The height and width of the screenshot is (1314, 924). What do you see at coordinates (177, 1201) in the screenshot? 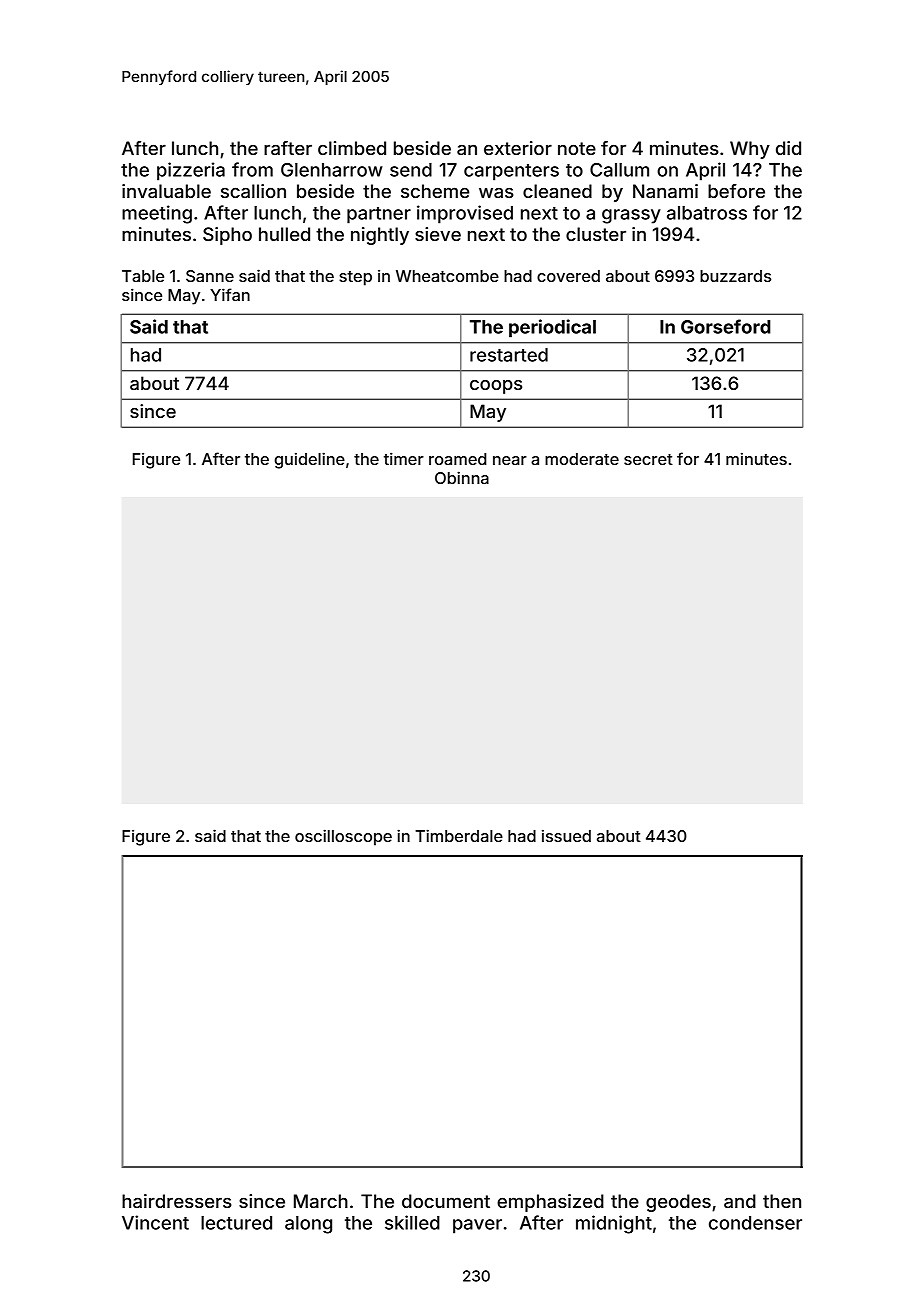
I see `hairdressers` at bounding box center [177, 1201].
